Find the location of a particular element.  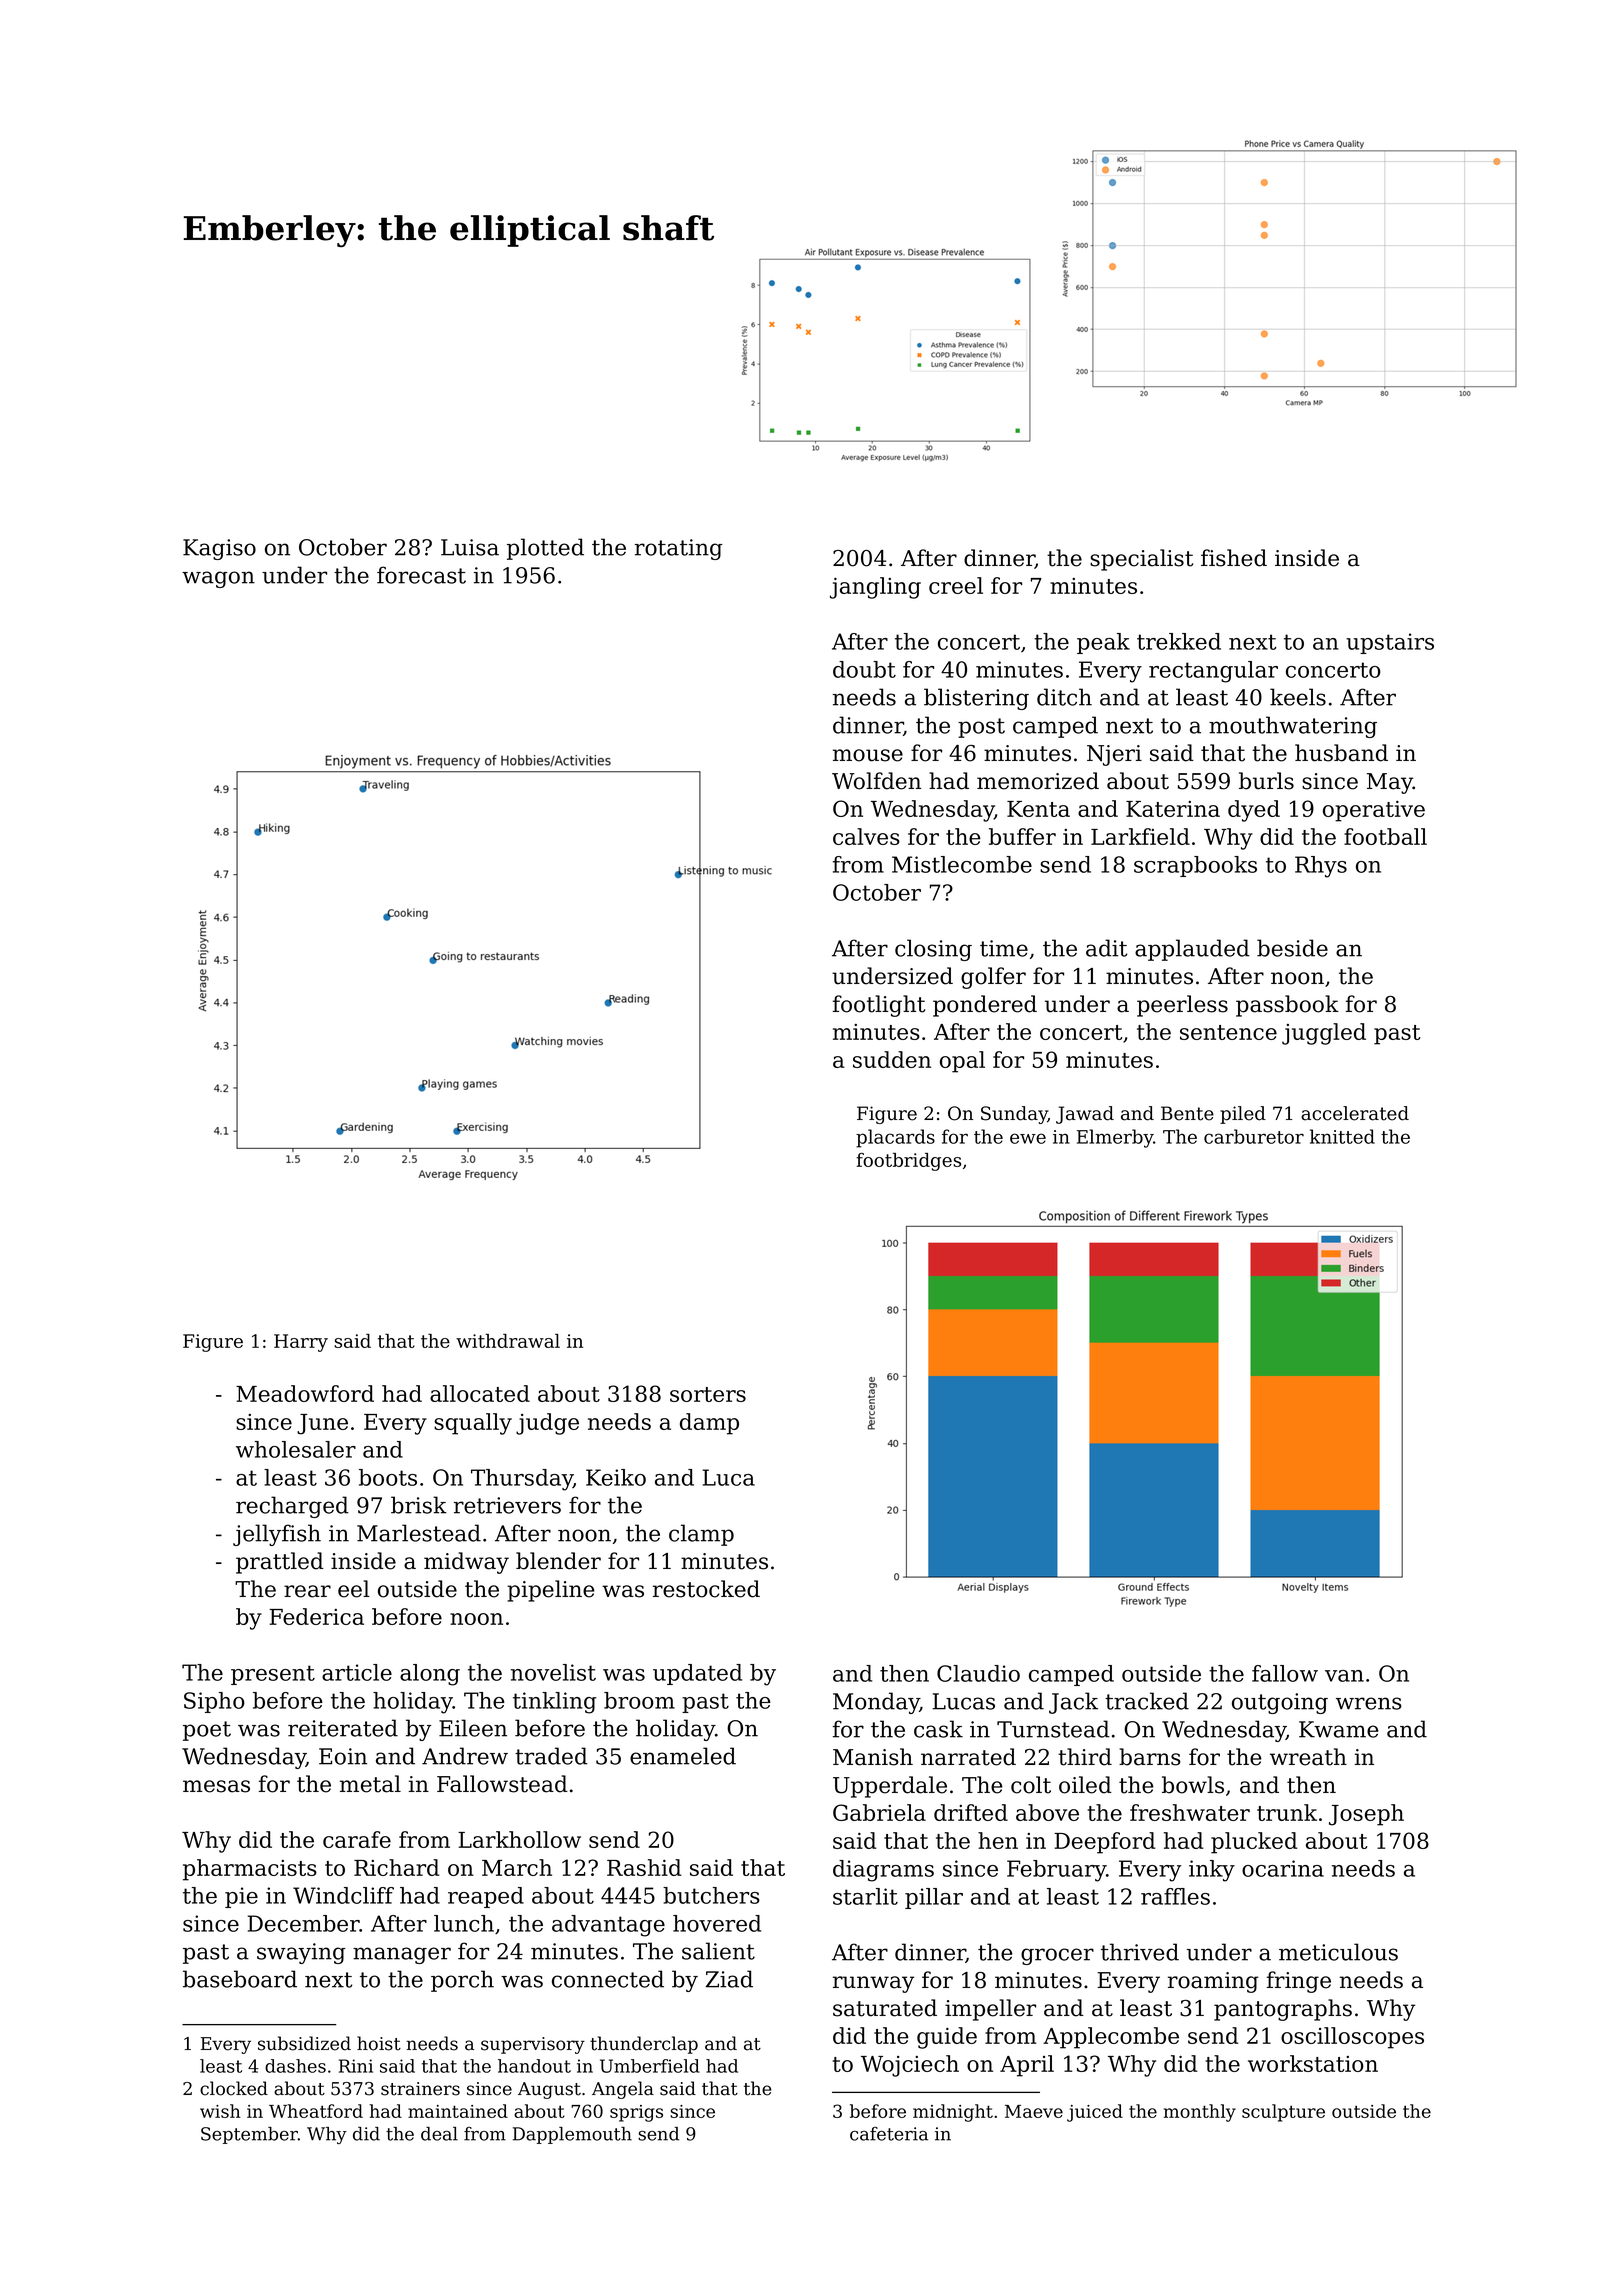

monthly is located at coordinates (1200, 2113).
